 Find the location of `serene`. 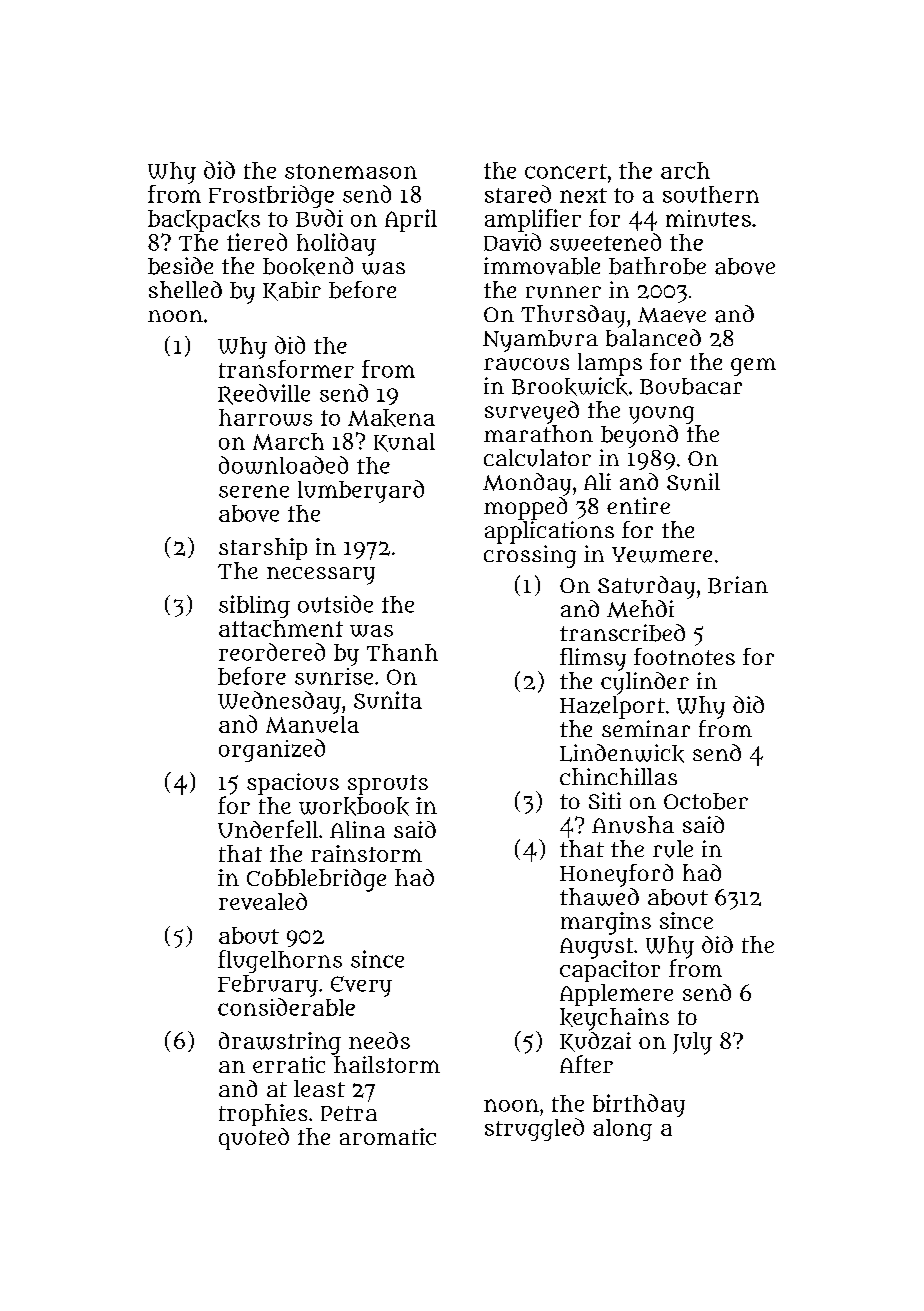

serene is located at coordinates (254, 491).
